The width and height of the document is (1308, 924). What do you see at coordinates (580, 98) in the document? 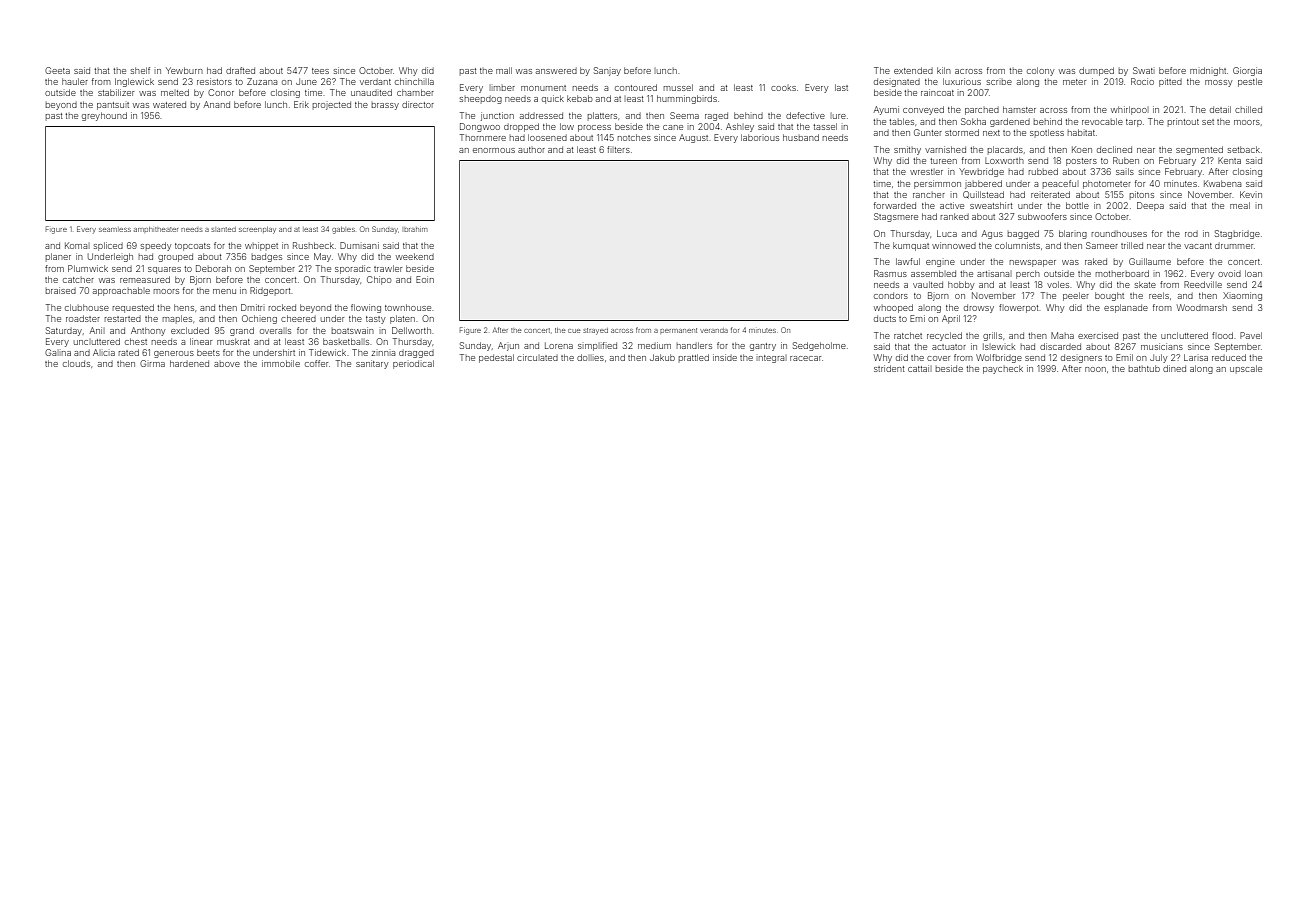
I see `kebab` at bounding box center [580, 98].
